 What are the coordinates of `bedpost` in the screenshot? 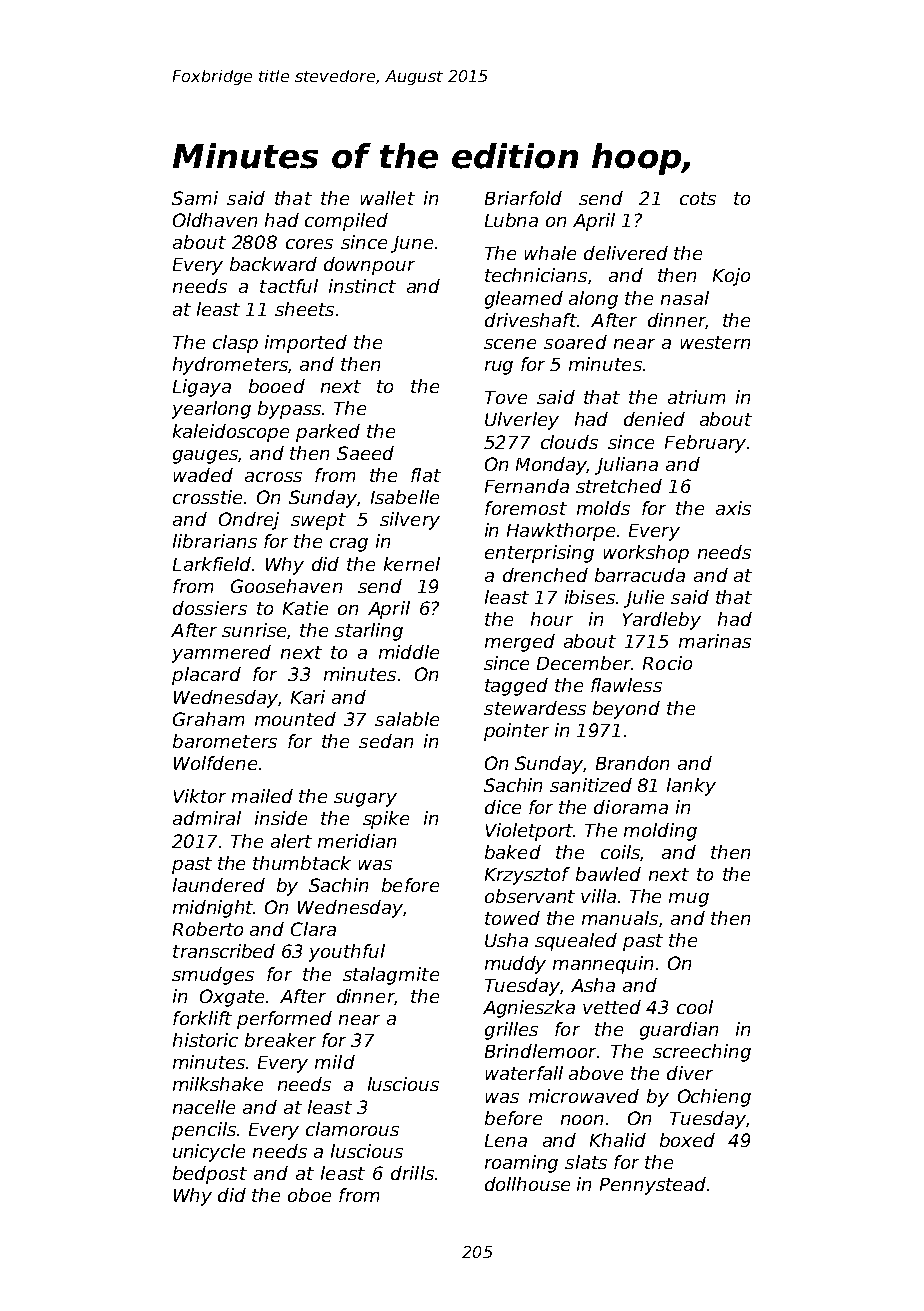 It's located at (210, 1175).
